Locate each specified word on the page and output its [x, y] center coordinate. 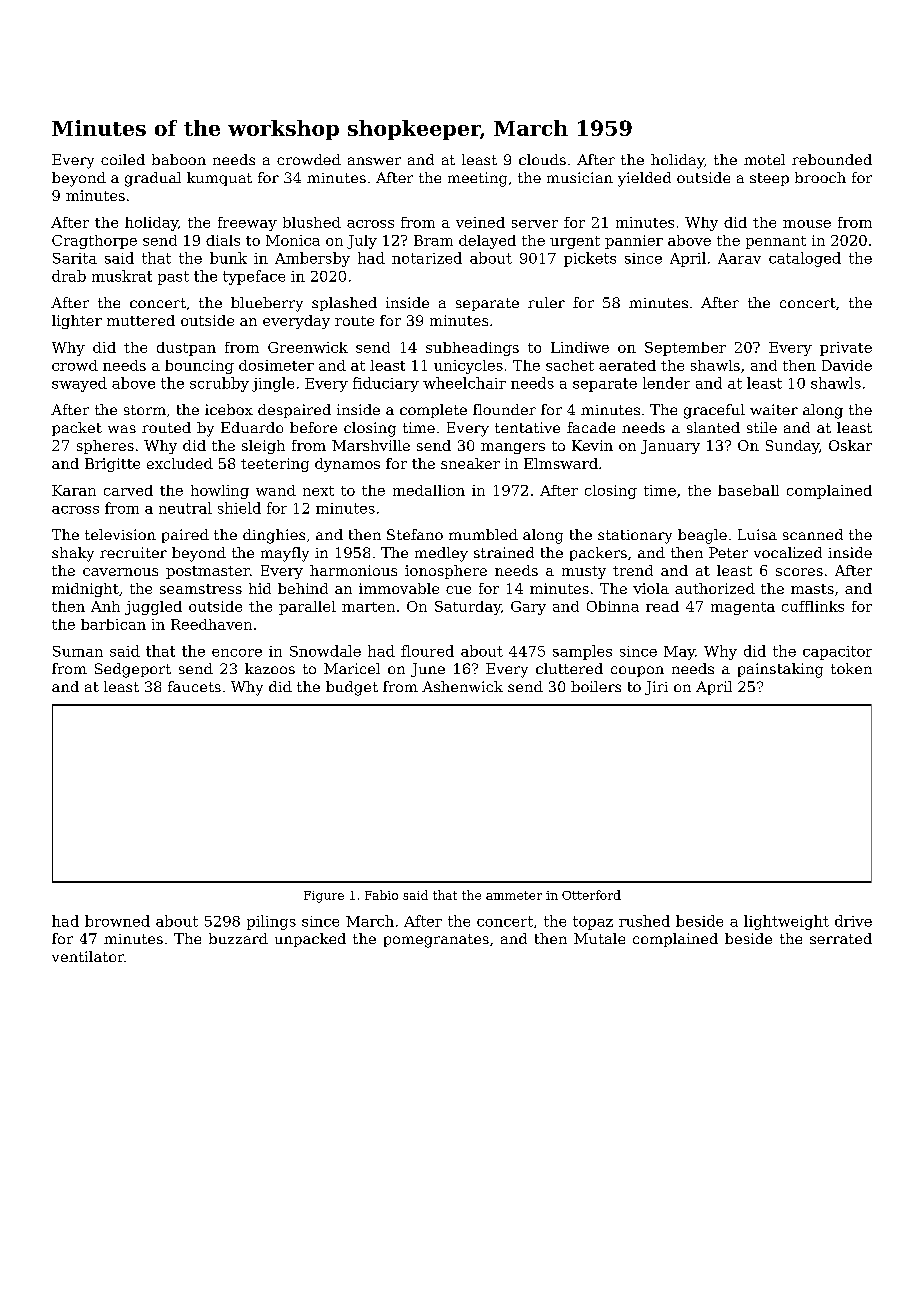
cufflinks [813, 606]
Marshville [371, 445]
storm [145, 410]
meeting [477, 179]
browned [117, 921]
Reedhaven [211, 624]
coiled [123, 159]
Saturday [468, 608]
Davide [847, 365]
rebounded [832, 159]
